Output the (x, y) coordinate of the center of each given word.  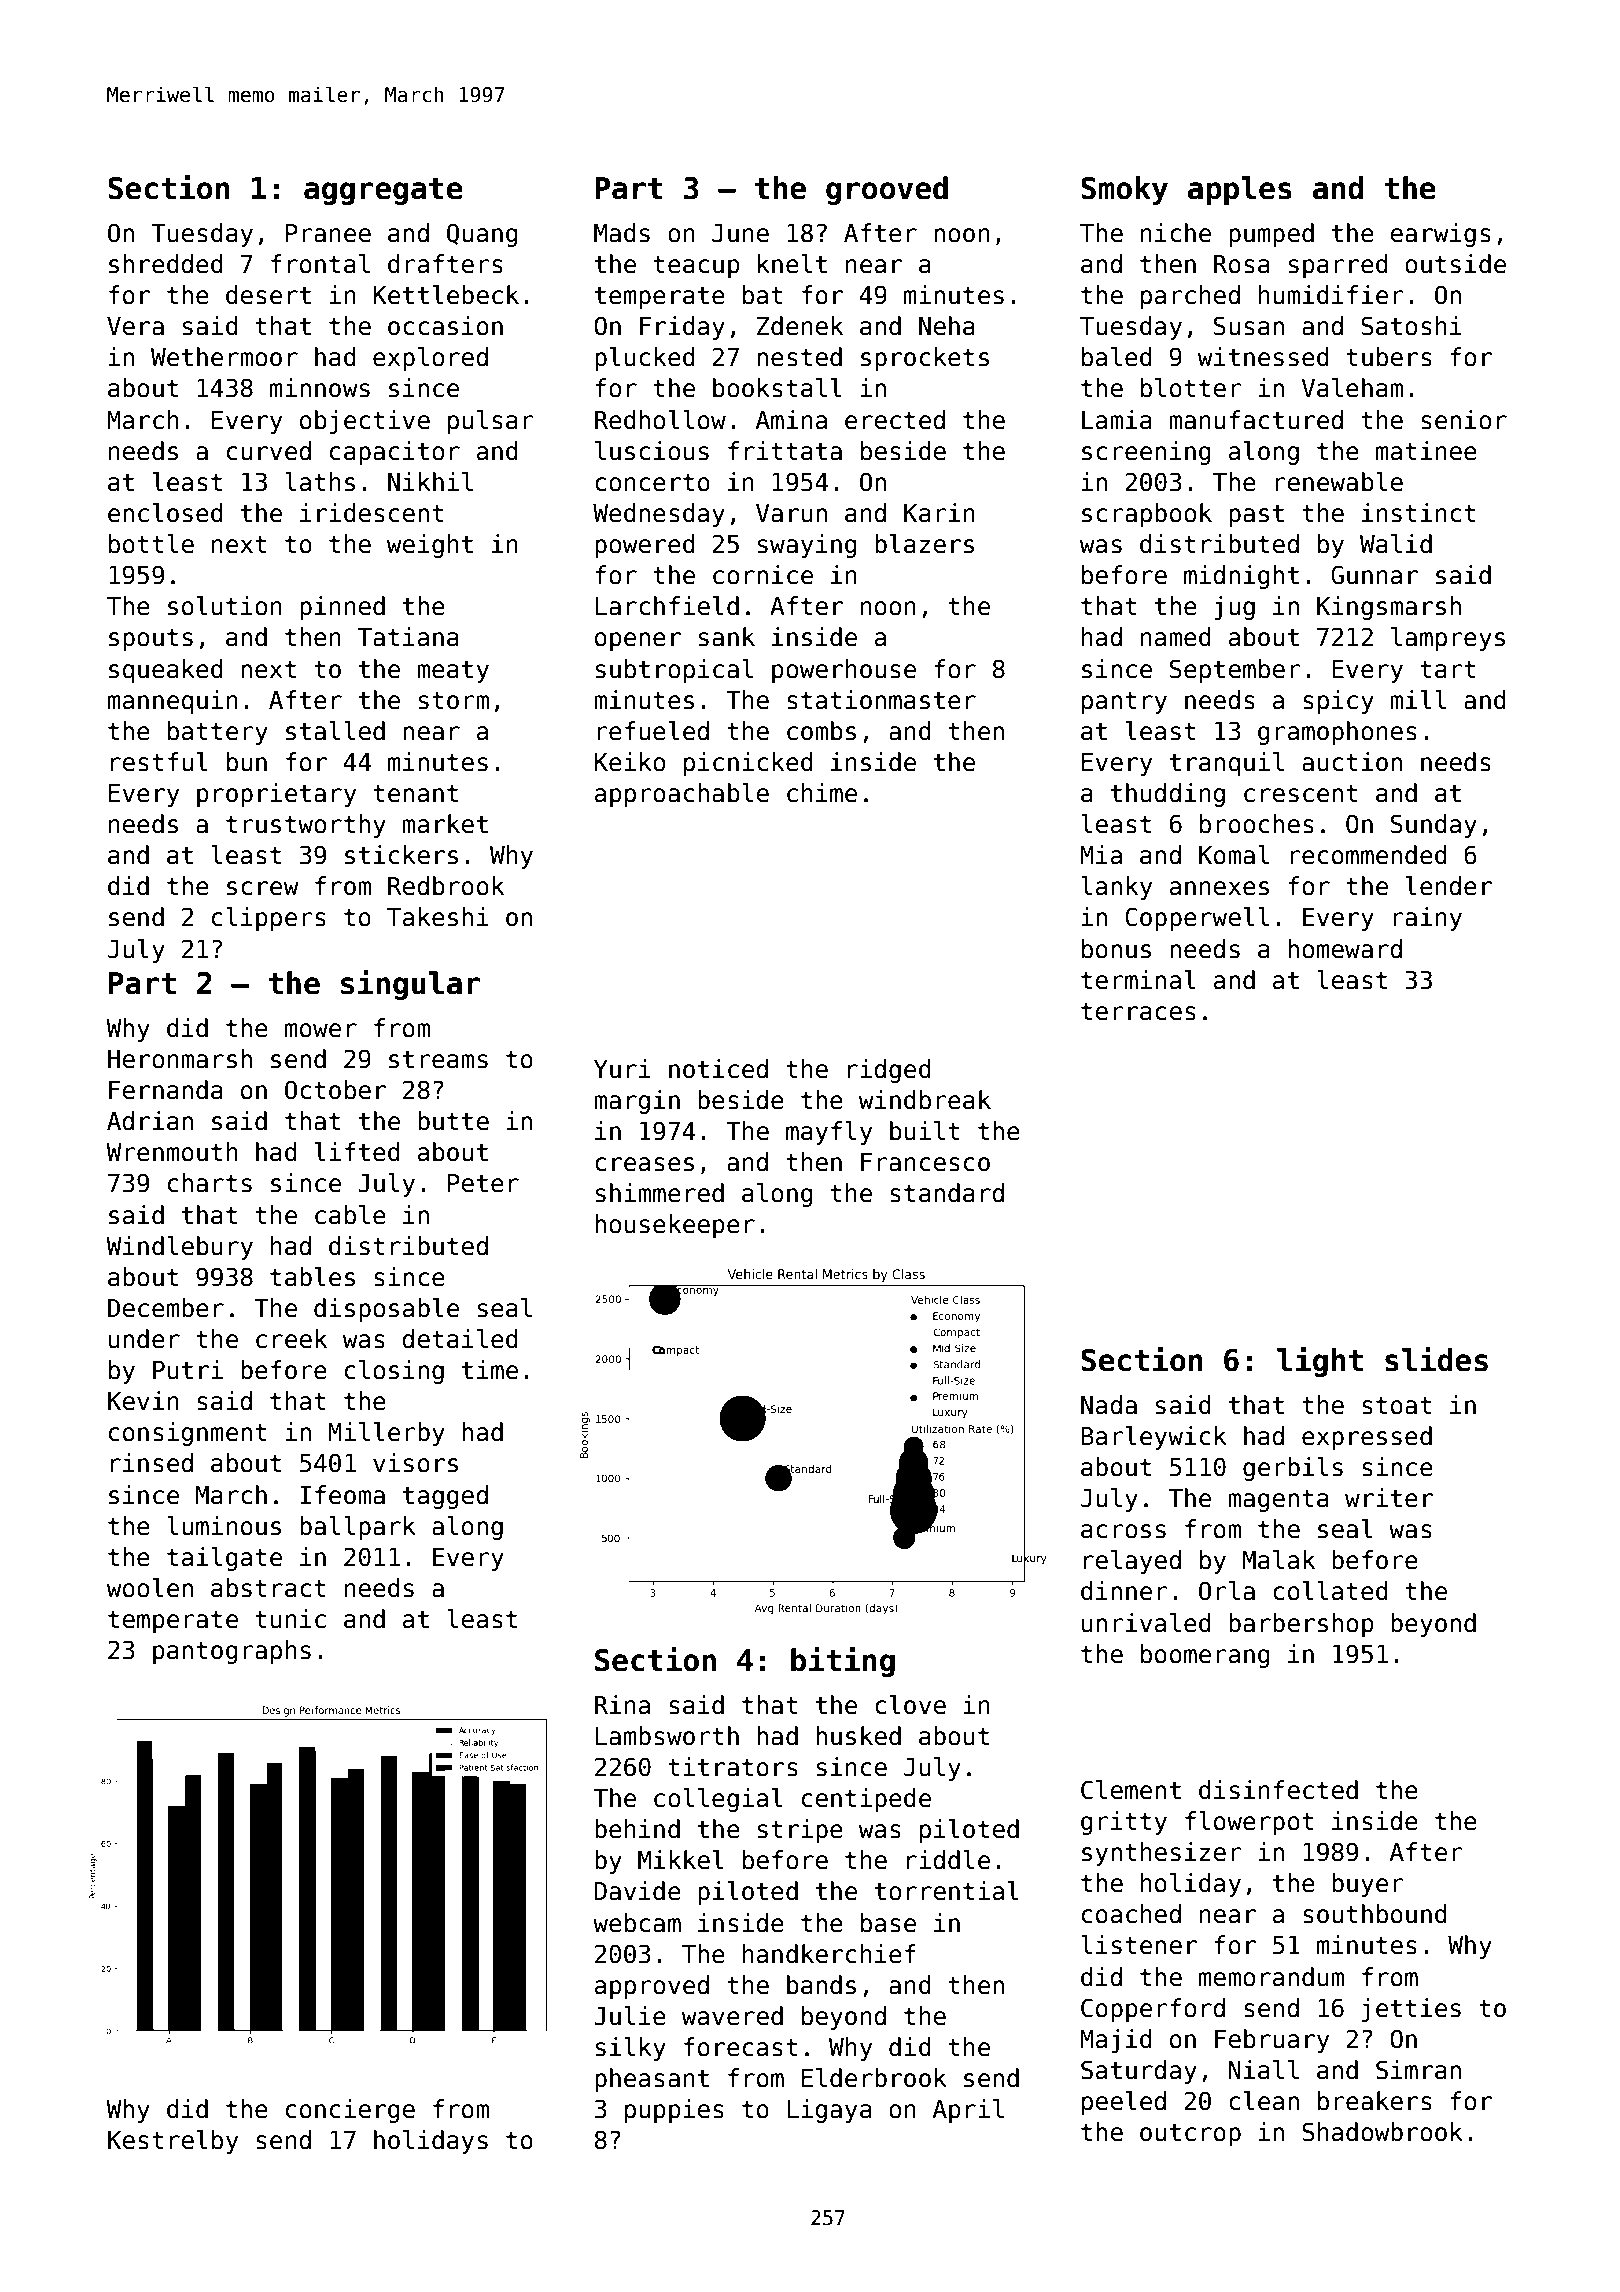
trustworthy (306, 826)
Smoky (1124, 190)
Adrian (150, 1121)
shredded (165, 264)
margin (637, 1102)
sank (727, 637)
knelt (792, 264)
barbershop (1301, 1625)
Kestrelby (173, 2142)
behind (637, 1829)
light (1320, 1362)
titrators (733, 1767)
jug (1234, 608)
